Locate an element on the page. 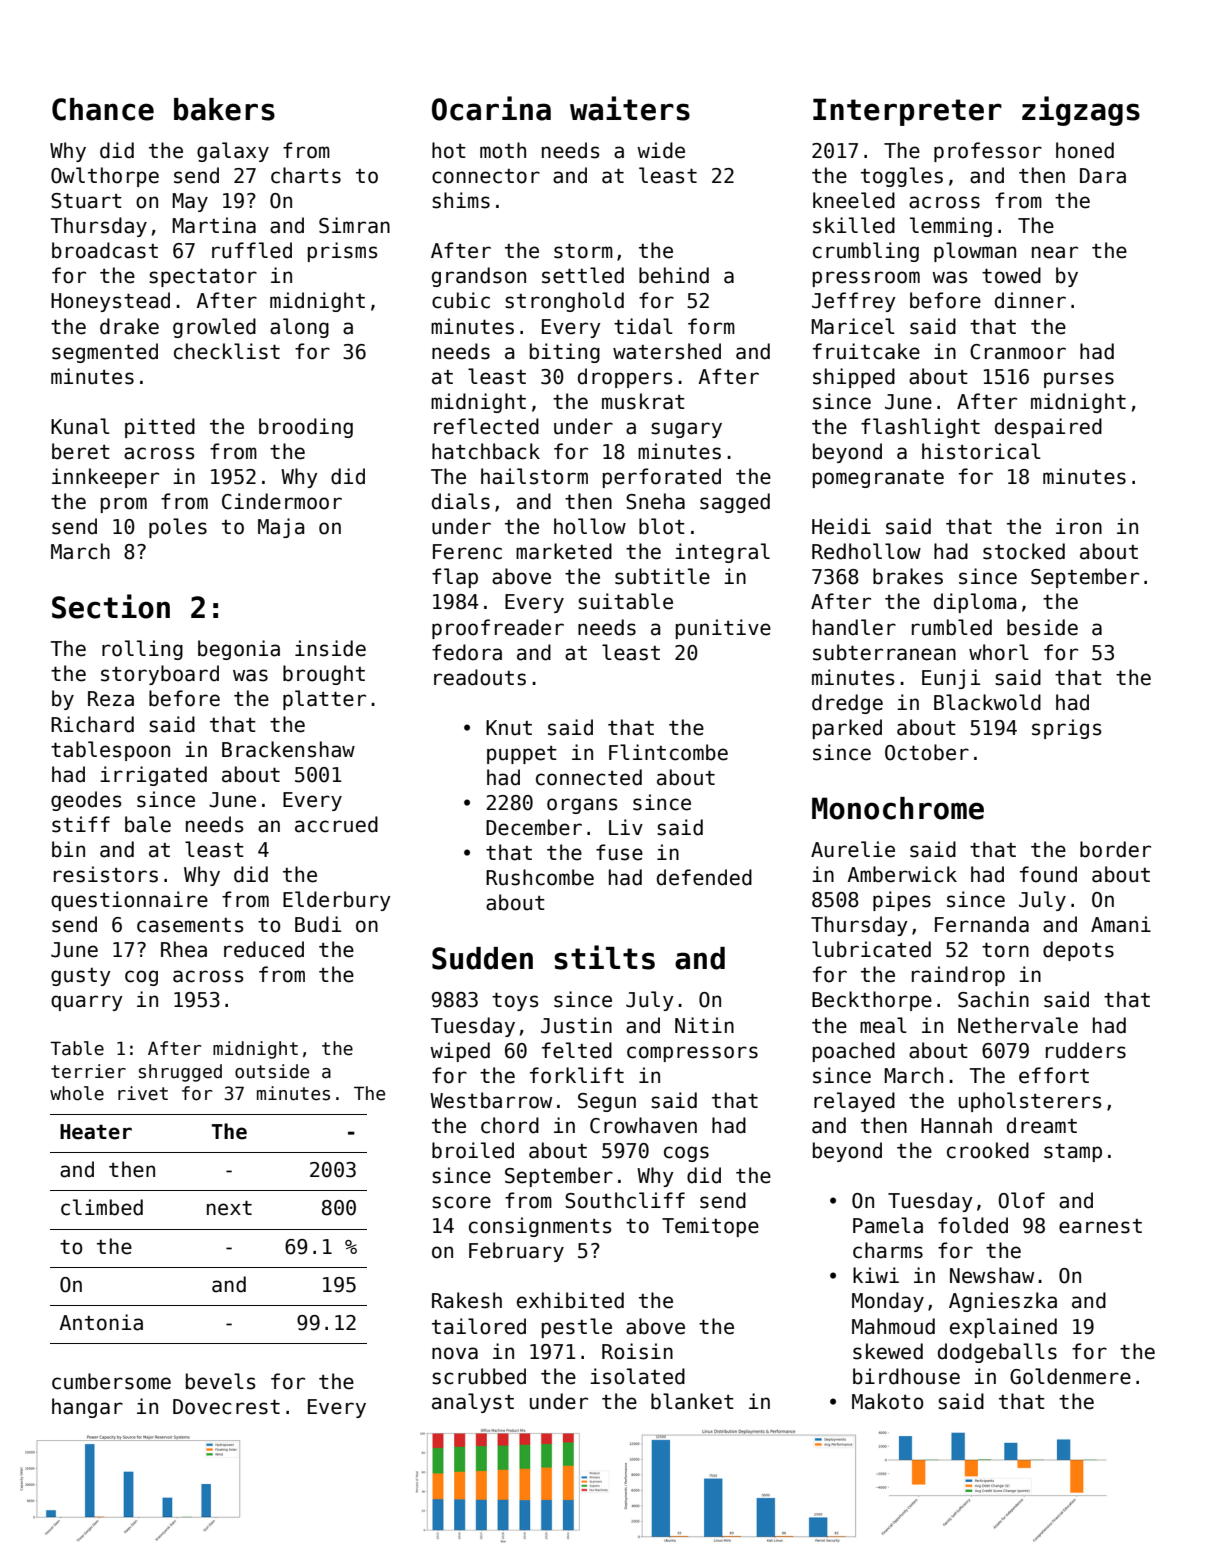 This document has height=1563, width=1208. flap is located at coordinates (455, 578).
